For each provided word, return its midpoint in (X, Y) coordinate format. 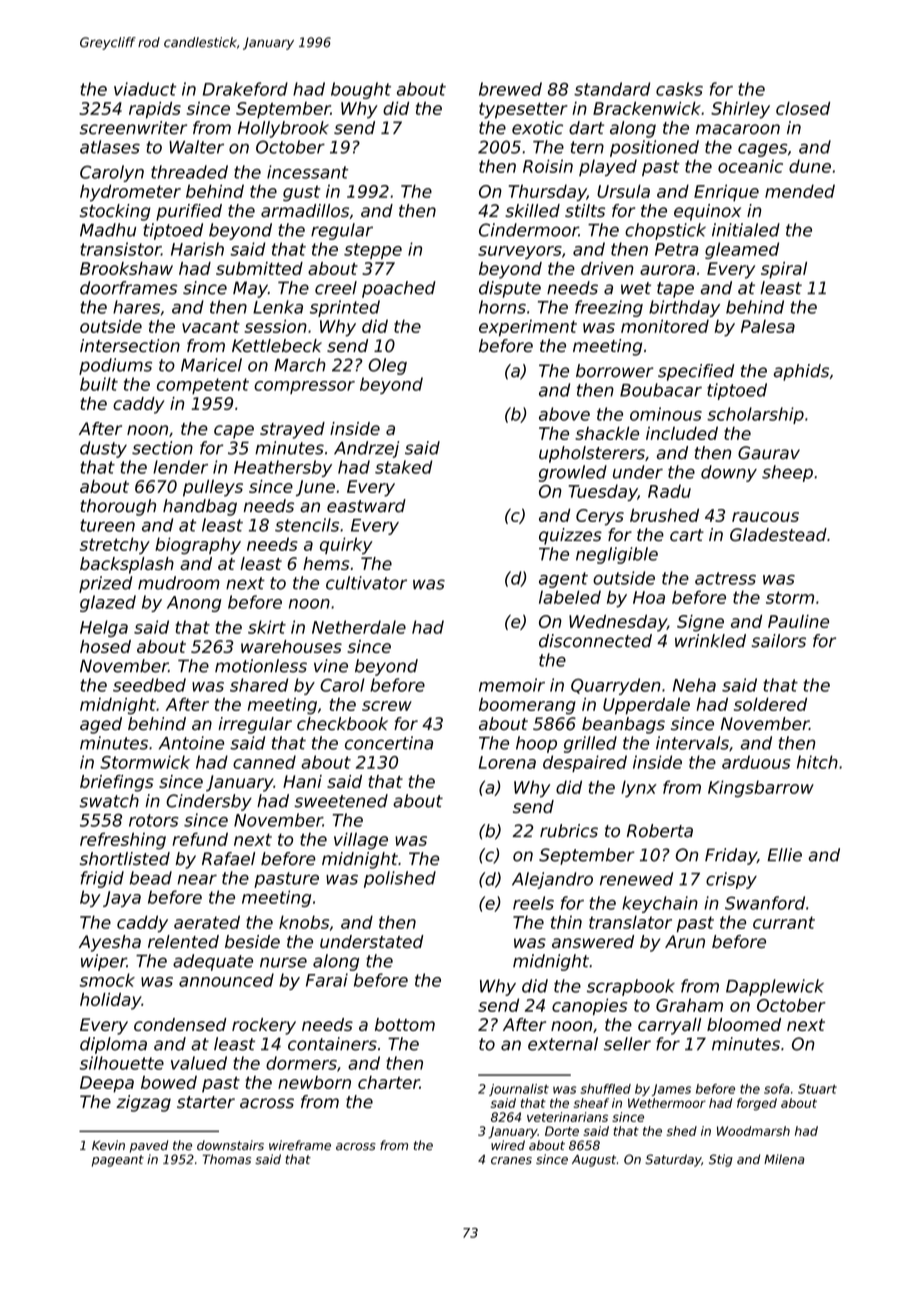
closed (803, 108)
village (361, 841)
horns (502, 307)
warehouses (291, 646)
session (275, 326)
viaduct (145, 89)
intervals (692, 743)
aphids (801, 372)
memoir (512, 685)
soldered (770, 704)
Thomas (227, 1159)
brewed (510, 89)
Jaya (122, 899)
